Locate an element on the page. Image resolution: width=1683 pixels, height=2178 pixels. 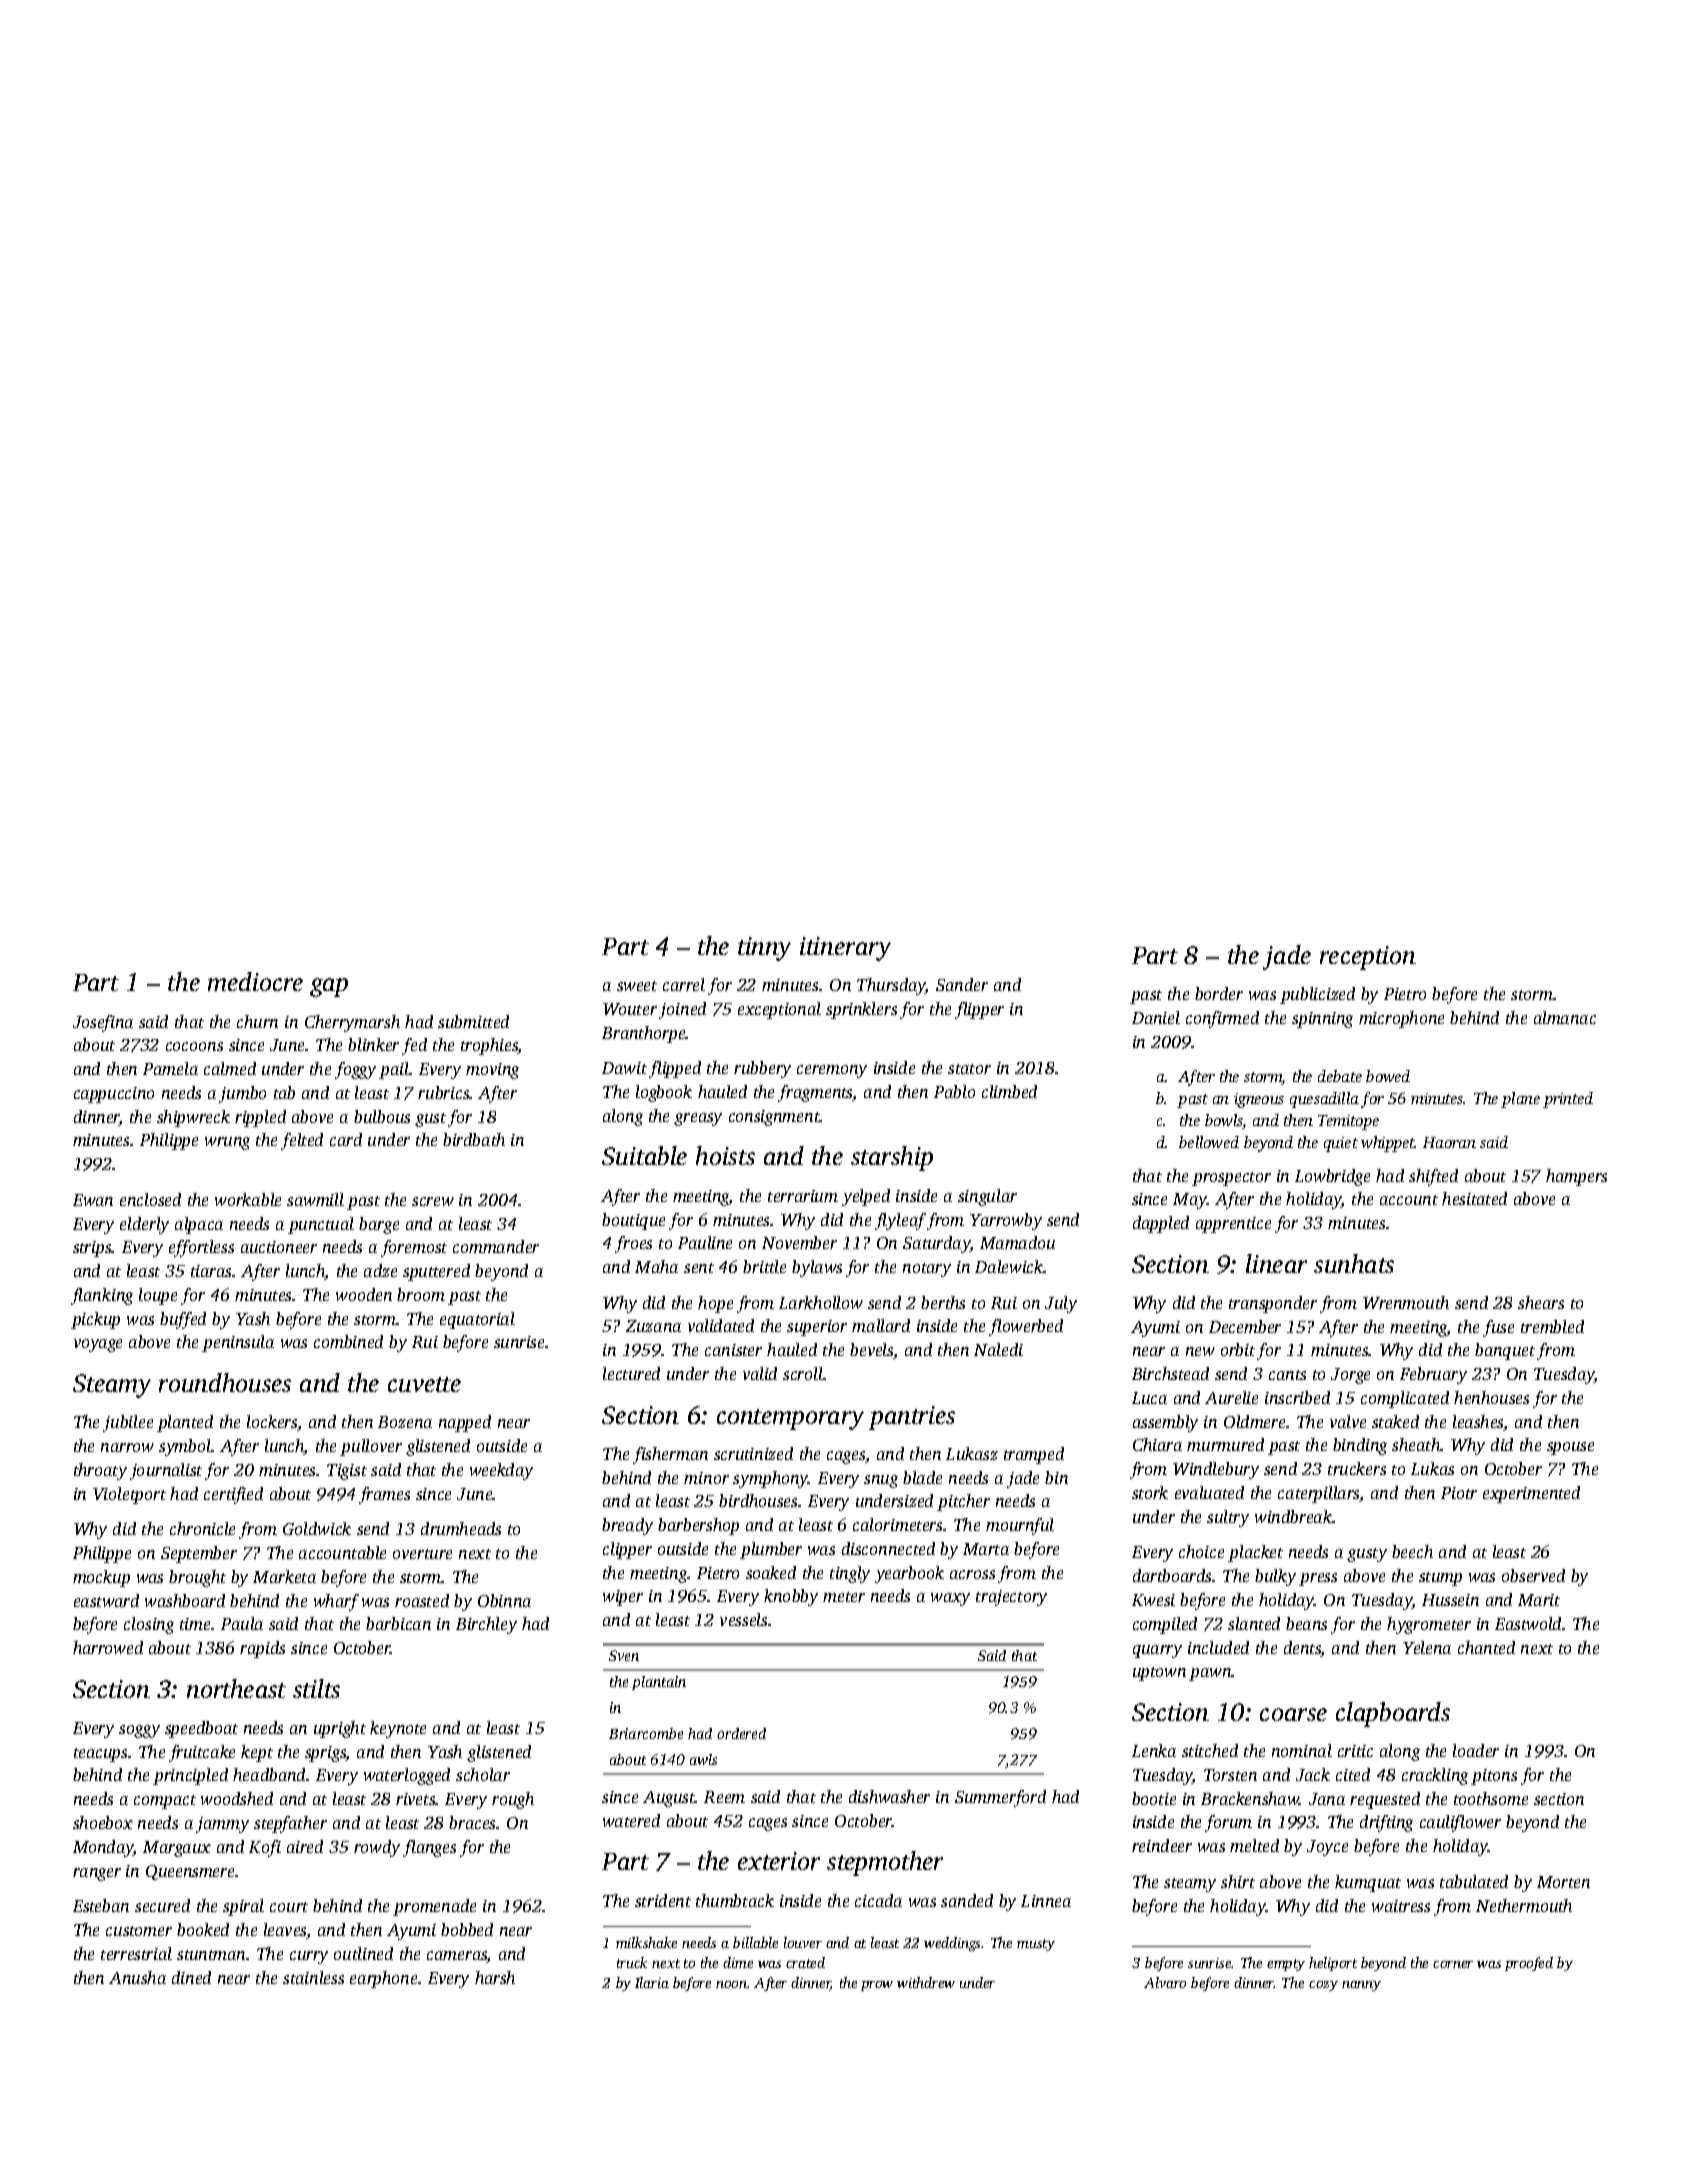
September is located at coordinates (199, 1554).
